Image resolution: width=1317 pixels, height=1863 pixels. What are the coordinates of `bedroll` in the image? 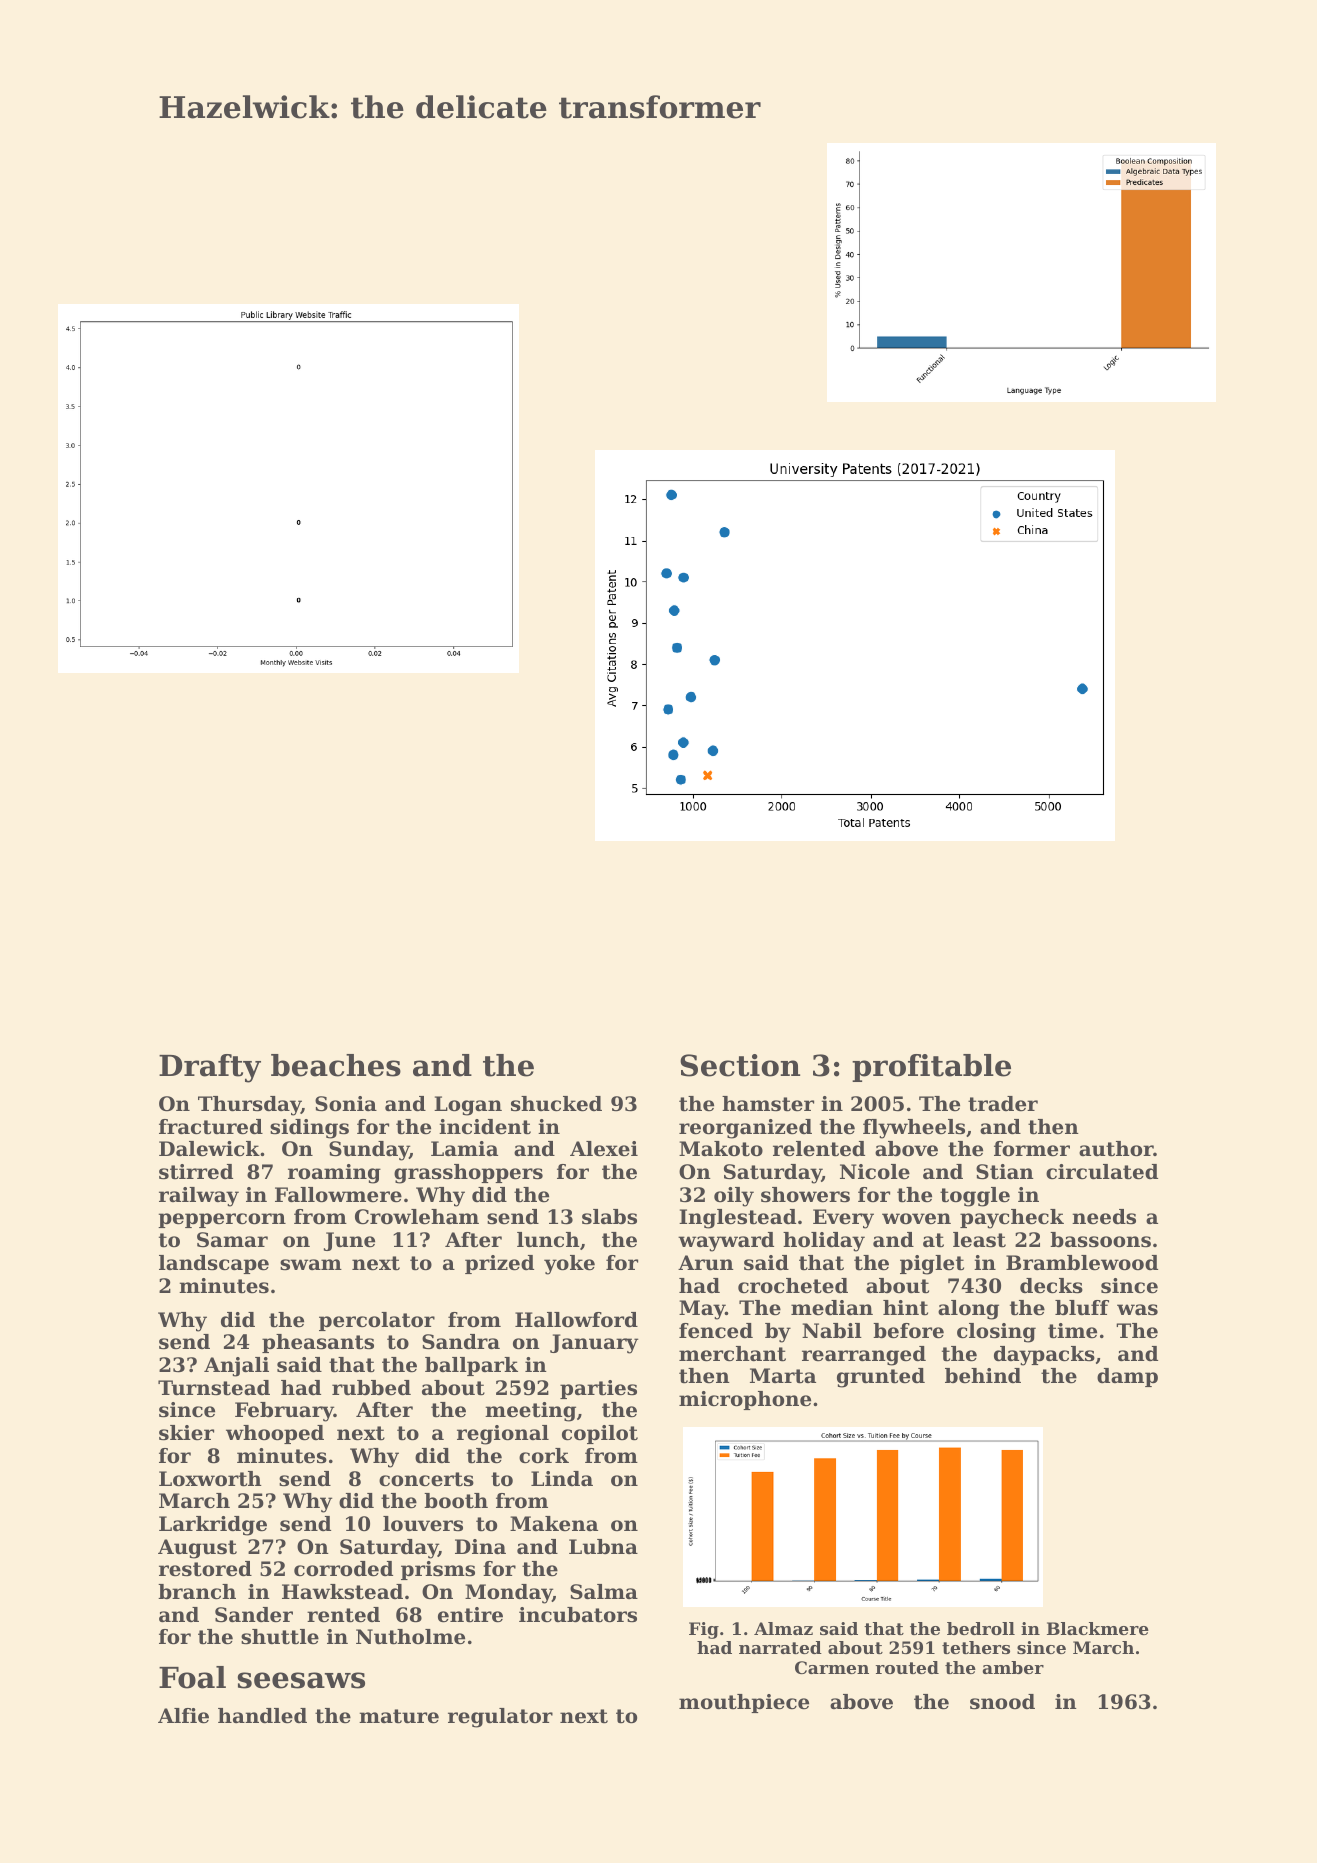 It's located at (981, 1628).
